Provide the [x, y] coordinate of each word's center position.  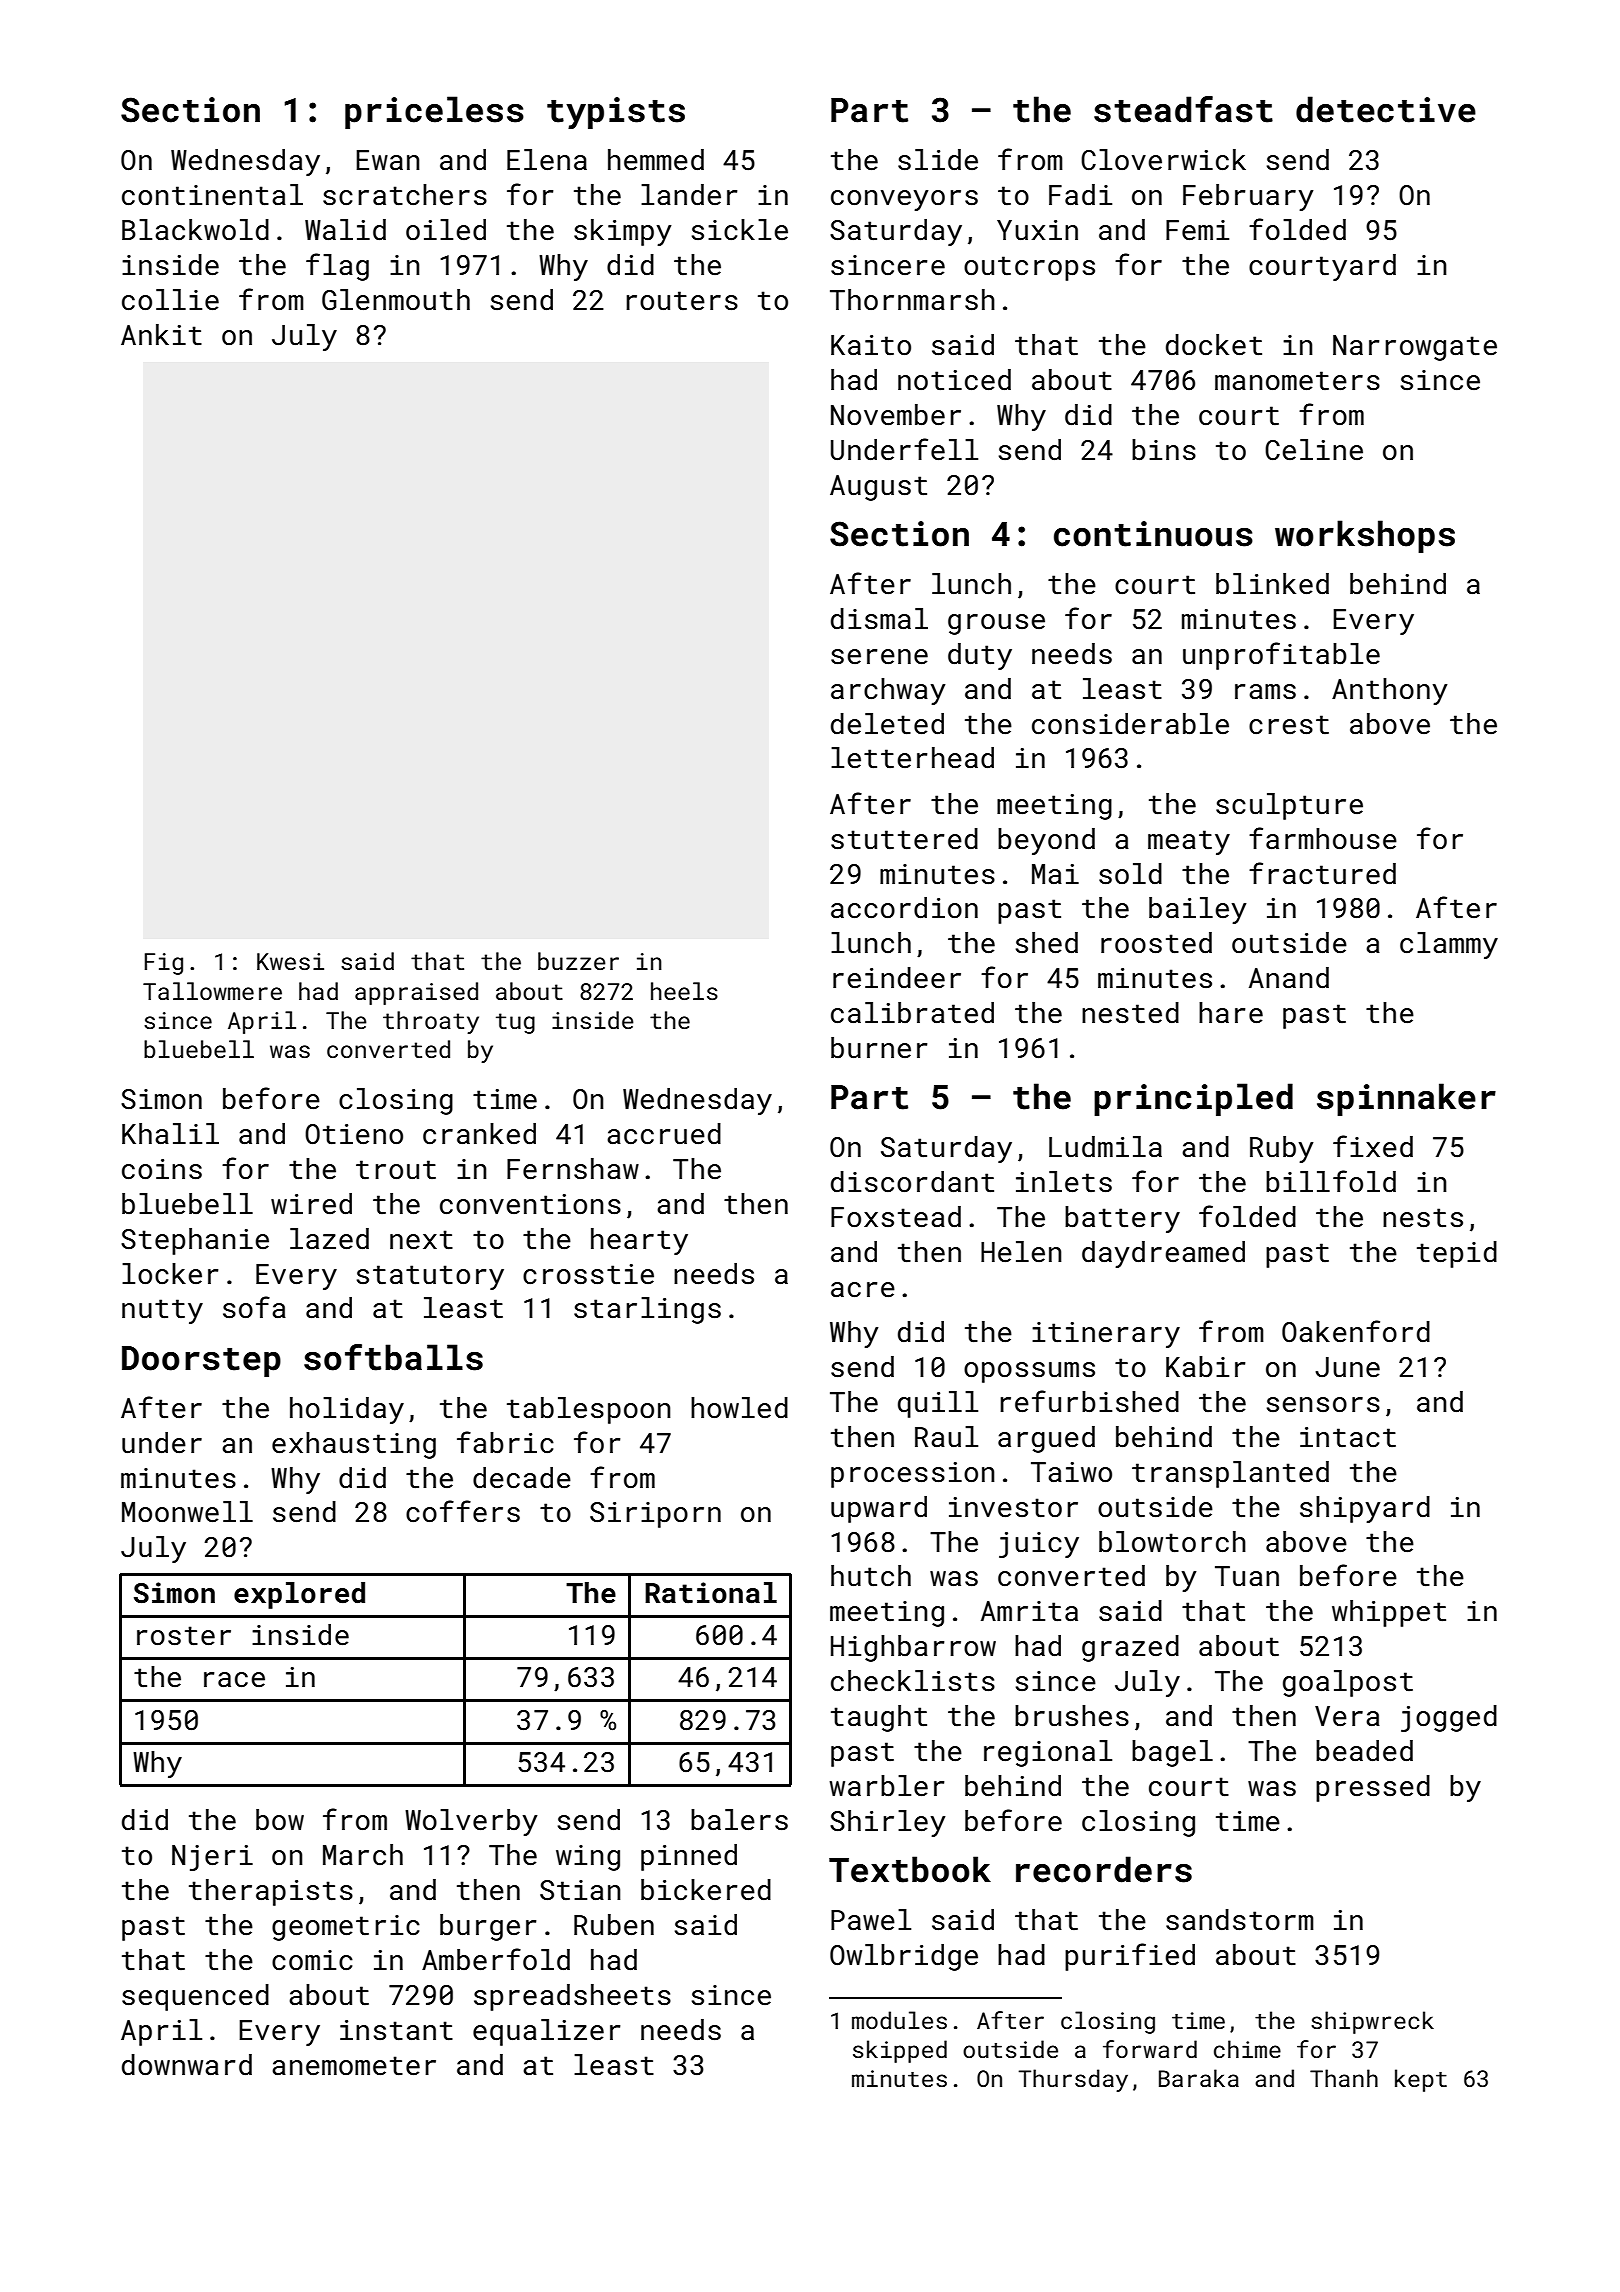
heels [684, 991]
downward [187, 2065]
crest [1289, 725]
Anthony [1390, 691]
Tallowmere [212, 991]
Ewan [388, 160]
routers [682, 301]
